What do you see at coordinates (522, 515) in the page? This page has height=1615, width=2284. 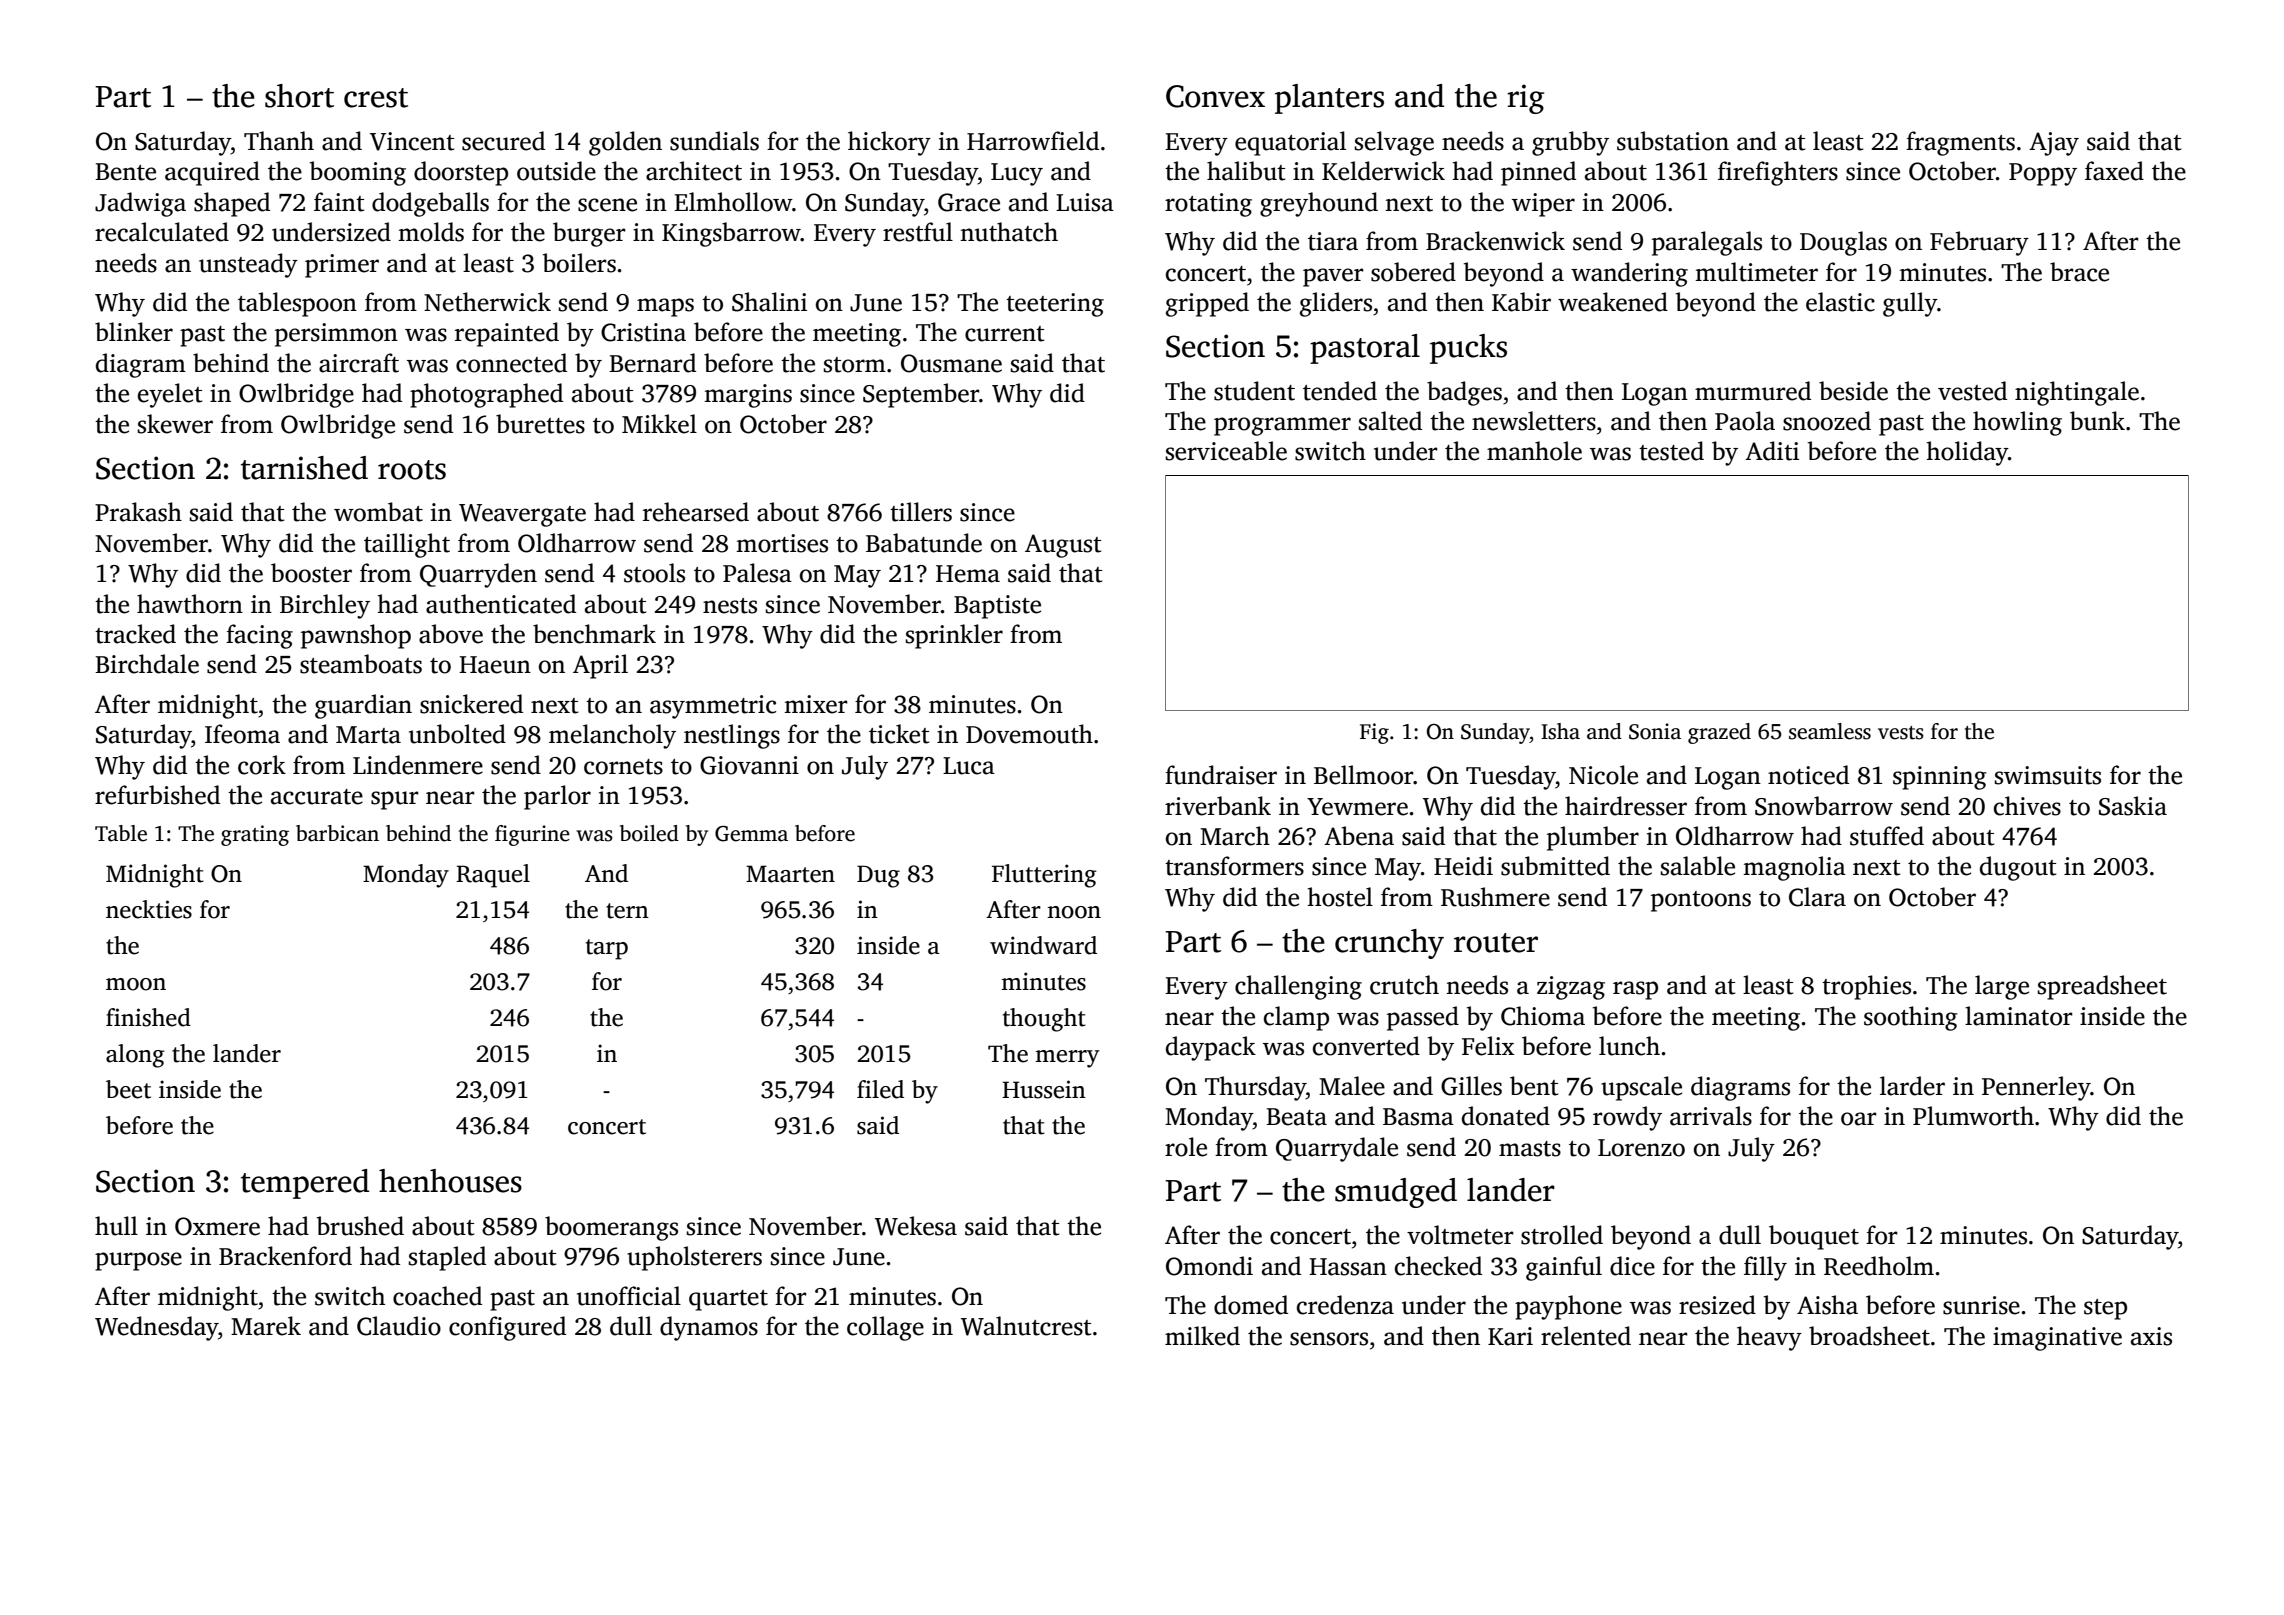 I see `Weavergate` at bounding box center [522, 515].
